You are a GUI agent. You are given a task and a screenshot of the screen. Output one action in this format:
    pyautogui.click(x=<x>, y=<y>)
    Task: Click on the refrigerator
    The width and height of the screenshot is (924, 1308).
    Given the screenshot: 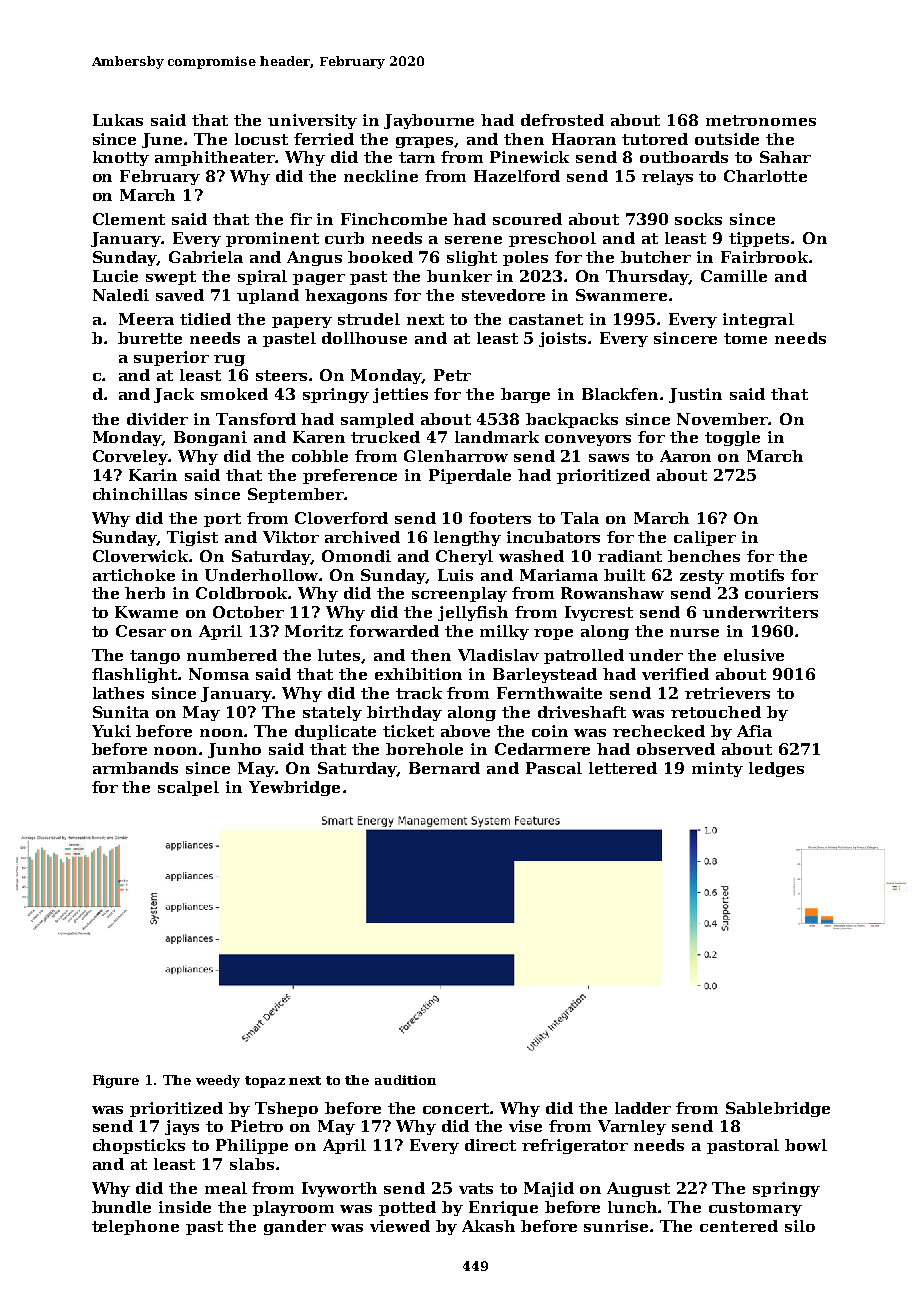 What is the action you would take?
    pyautogui.click(x=575, y=1146)
